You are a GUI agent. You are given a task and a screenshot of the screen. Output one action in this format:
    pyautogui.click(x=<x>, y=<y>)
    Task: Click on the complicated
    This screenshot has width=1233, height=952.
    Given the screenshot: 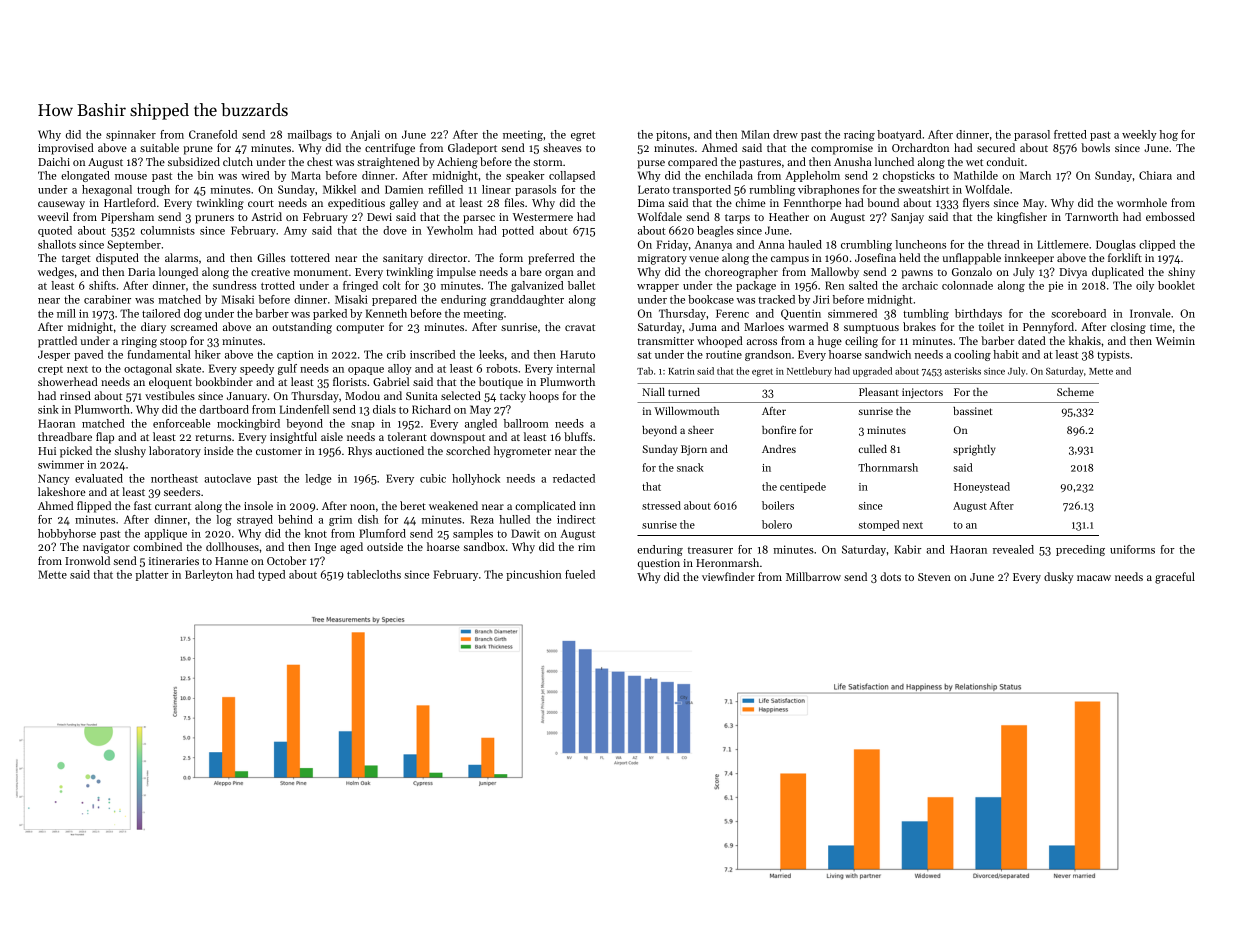 What is the action you would take?
    pyautogui.click(x=545, y=507)
